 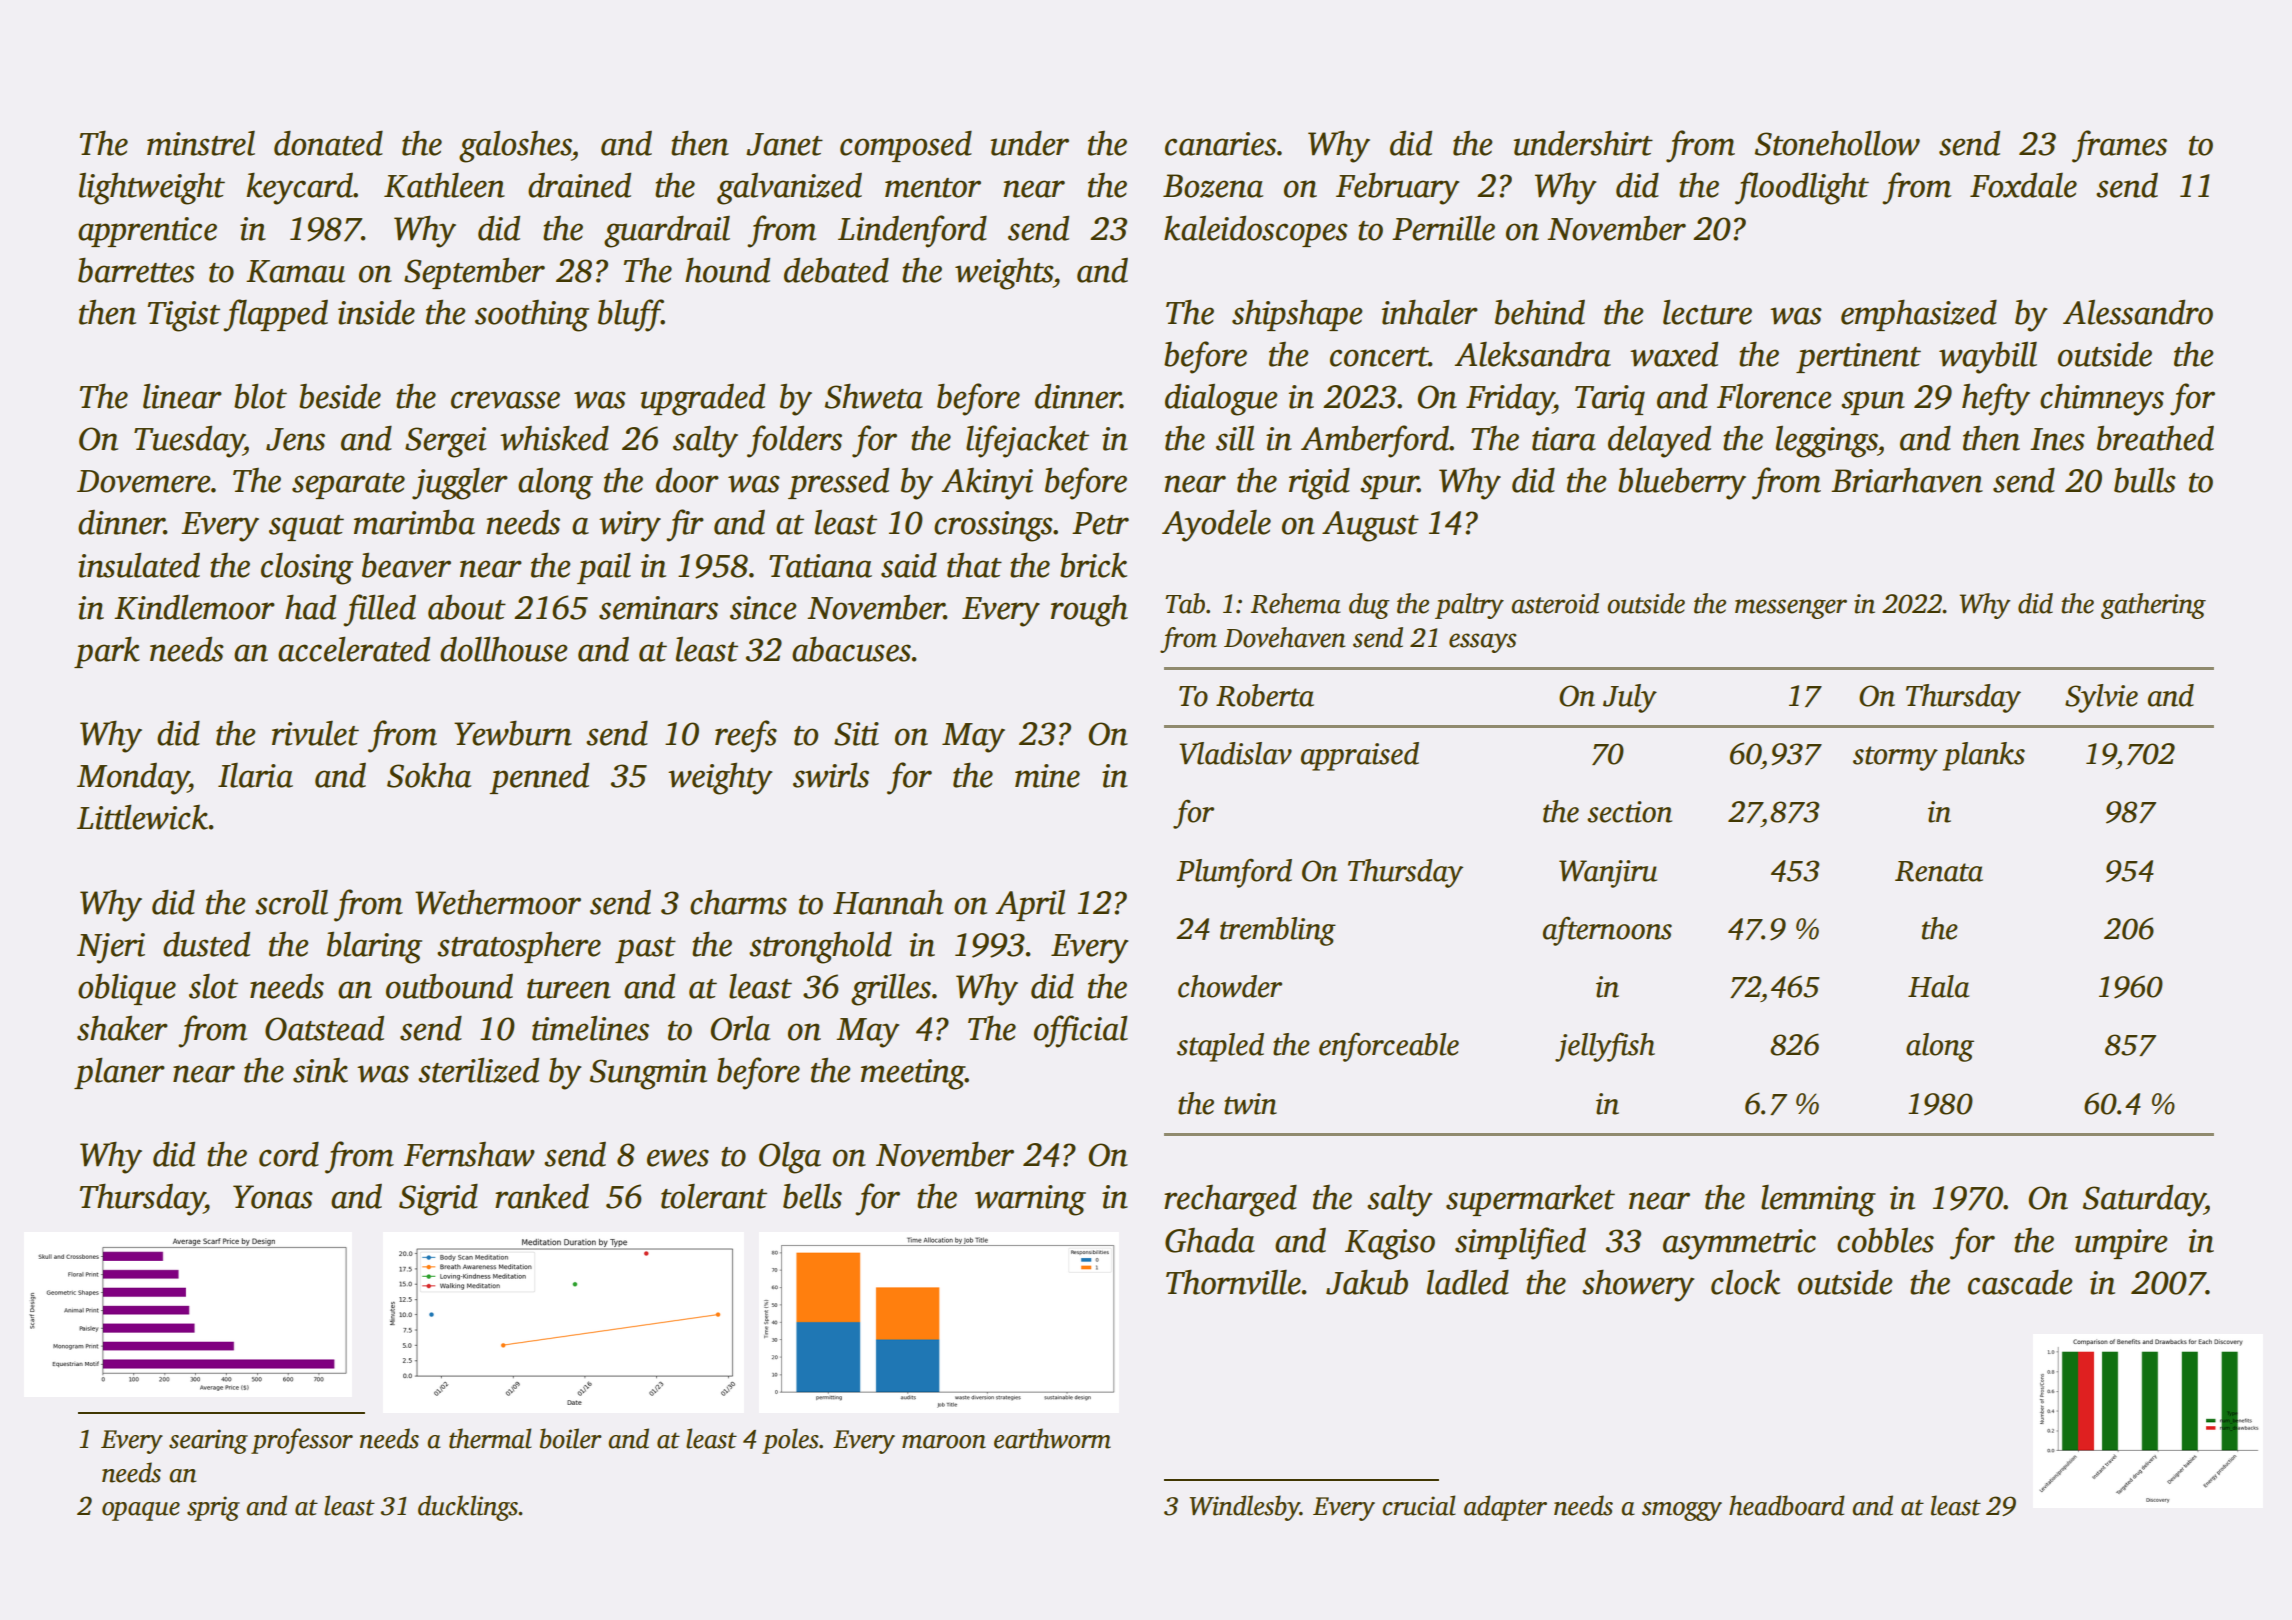 What do you see at coordinates (1220, 144) in the screenshot?
I see `canaries` at bounding box center [1220, 144].
